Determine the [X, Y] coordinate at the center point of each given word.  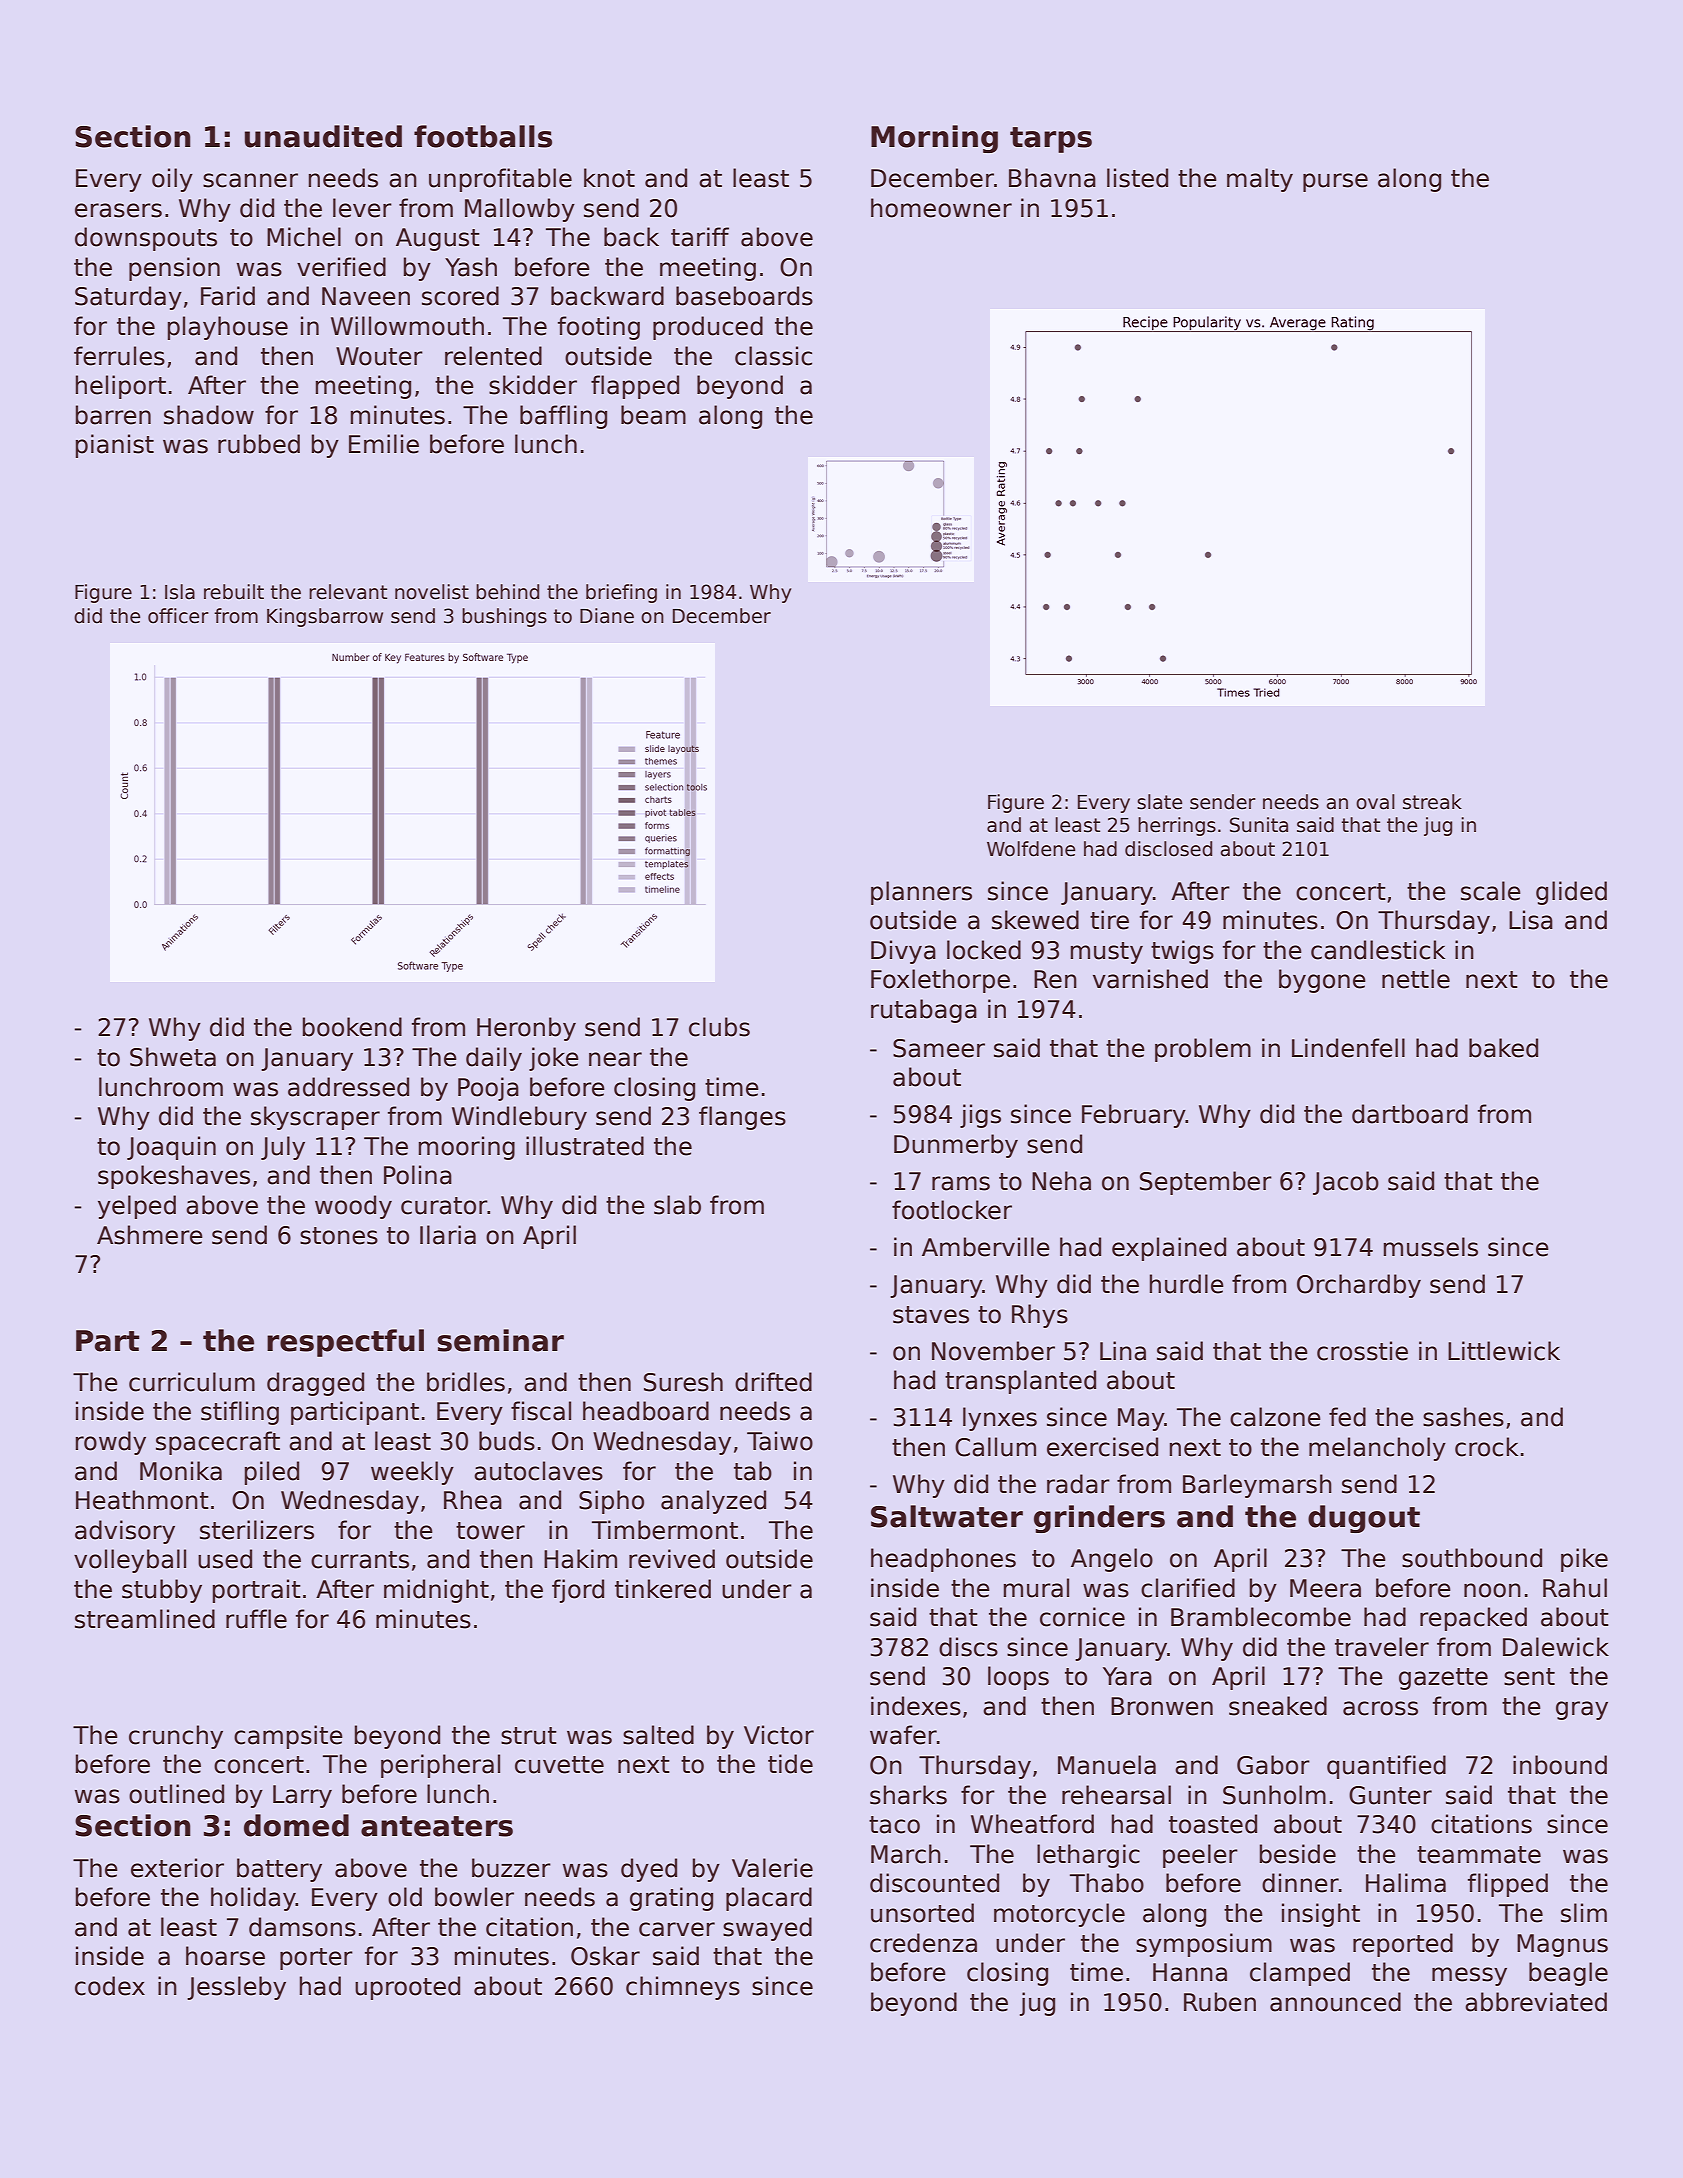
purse [1335, 182]
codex [110, 1986]
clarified [1188, 1588]
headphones [943, 1560]
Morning [934, 139]
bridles [466, 1382]
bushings [504, 617]
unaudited [323, 136]
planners [921, 893]
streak [1432, 802]
